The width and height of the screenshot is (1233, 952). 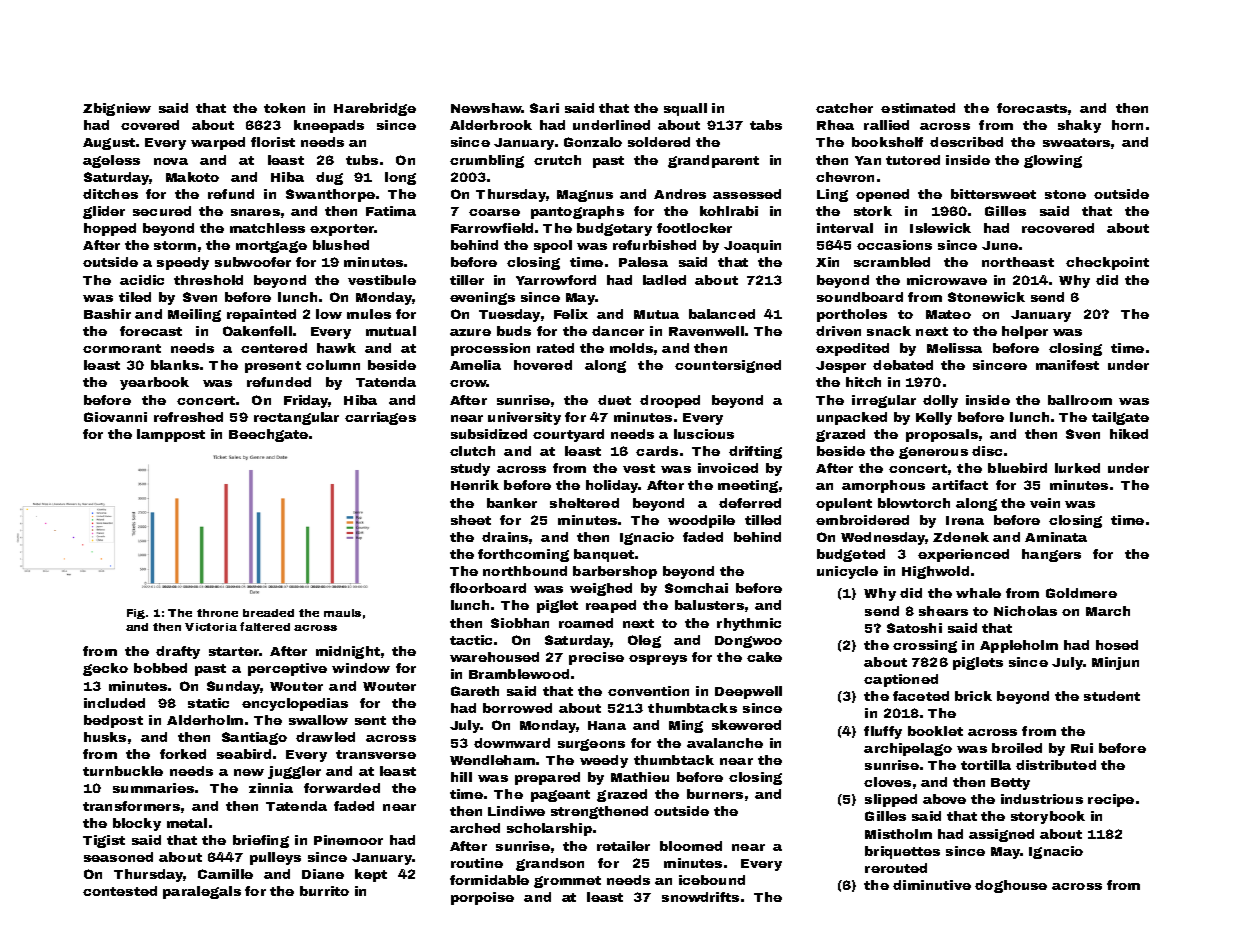 I want to click on snowdrifts, so click(x=700, y=897).
